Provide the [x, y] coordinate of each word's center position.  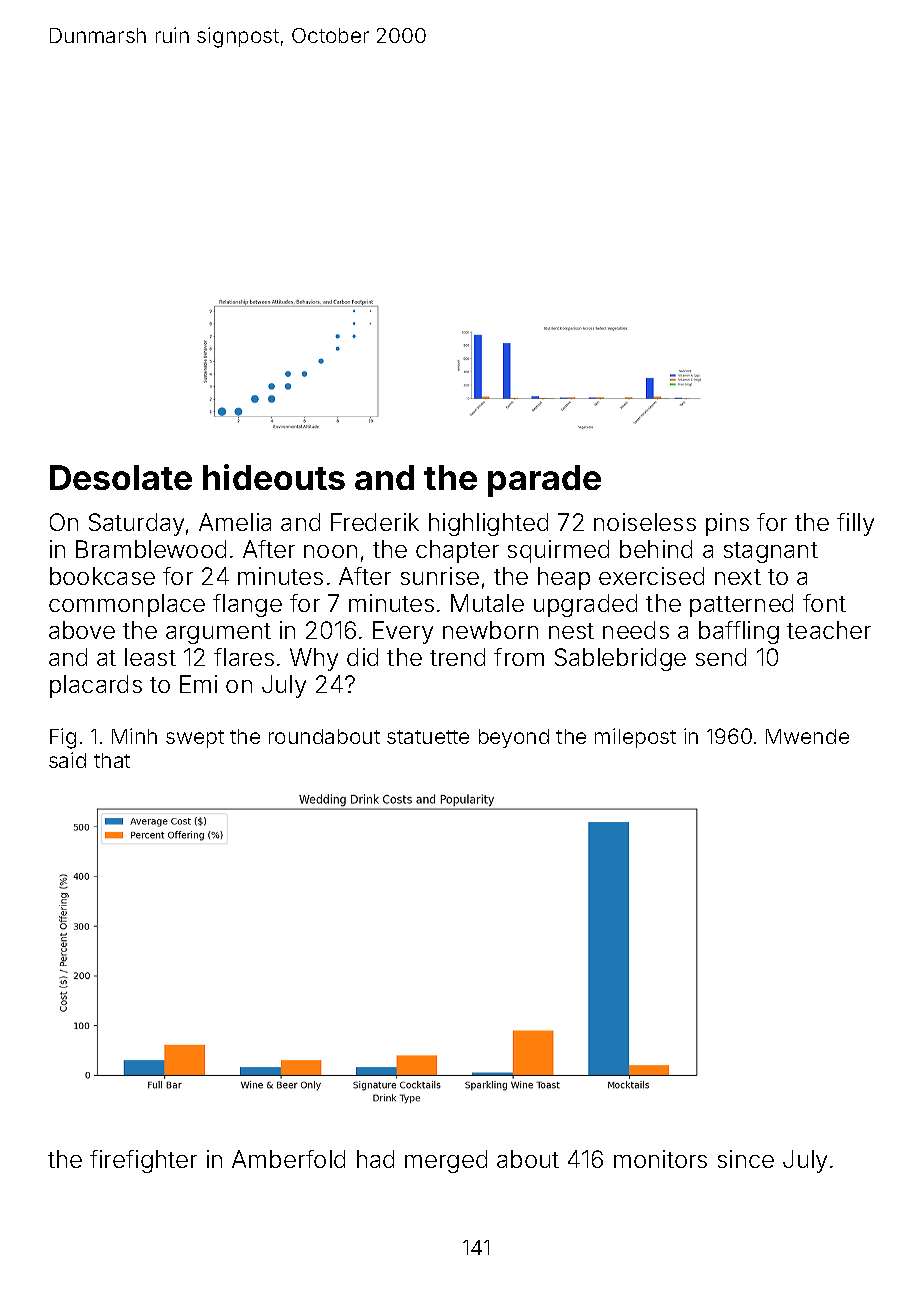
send [721, 657]
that [112, 760]
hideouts [274, 477]
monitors [660, 1159]
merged [446, 1161]
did [362, 657]
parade [544, 481]
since [746, 1159]
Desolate [121, 477]
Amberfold [288, 1159]
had [375, 1159]
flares [244, 657]
